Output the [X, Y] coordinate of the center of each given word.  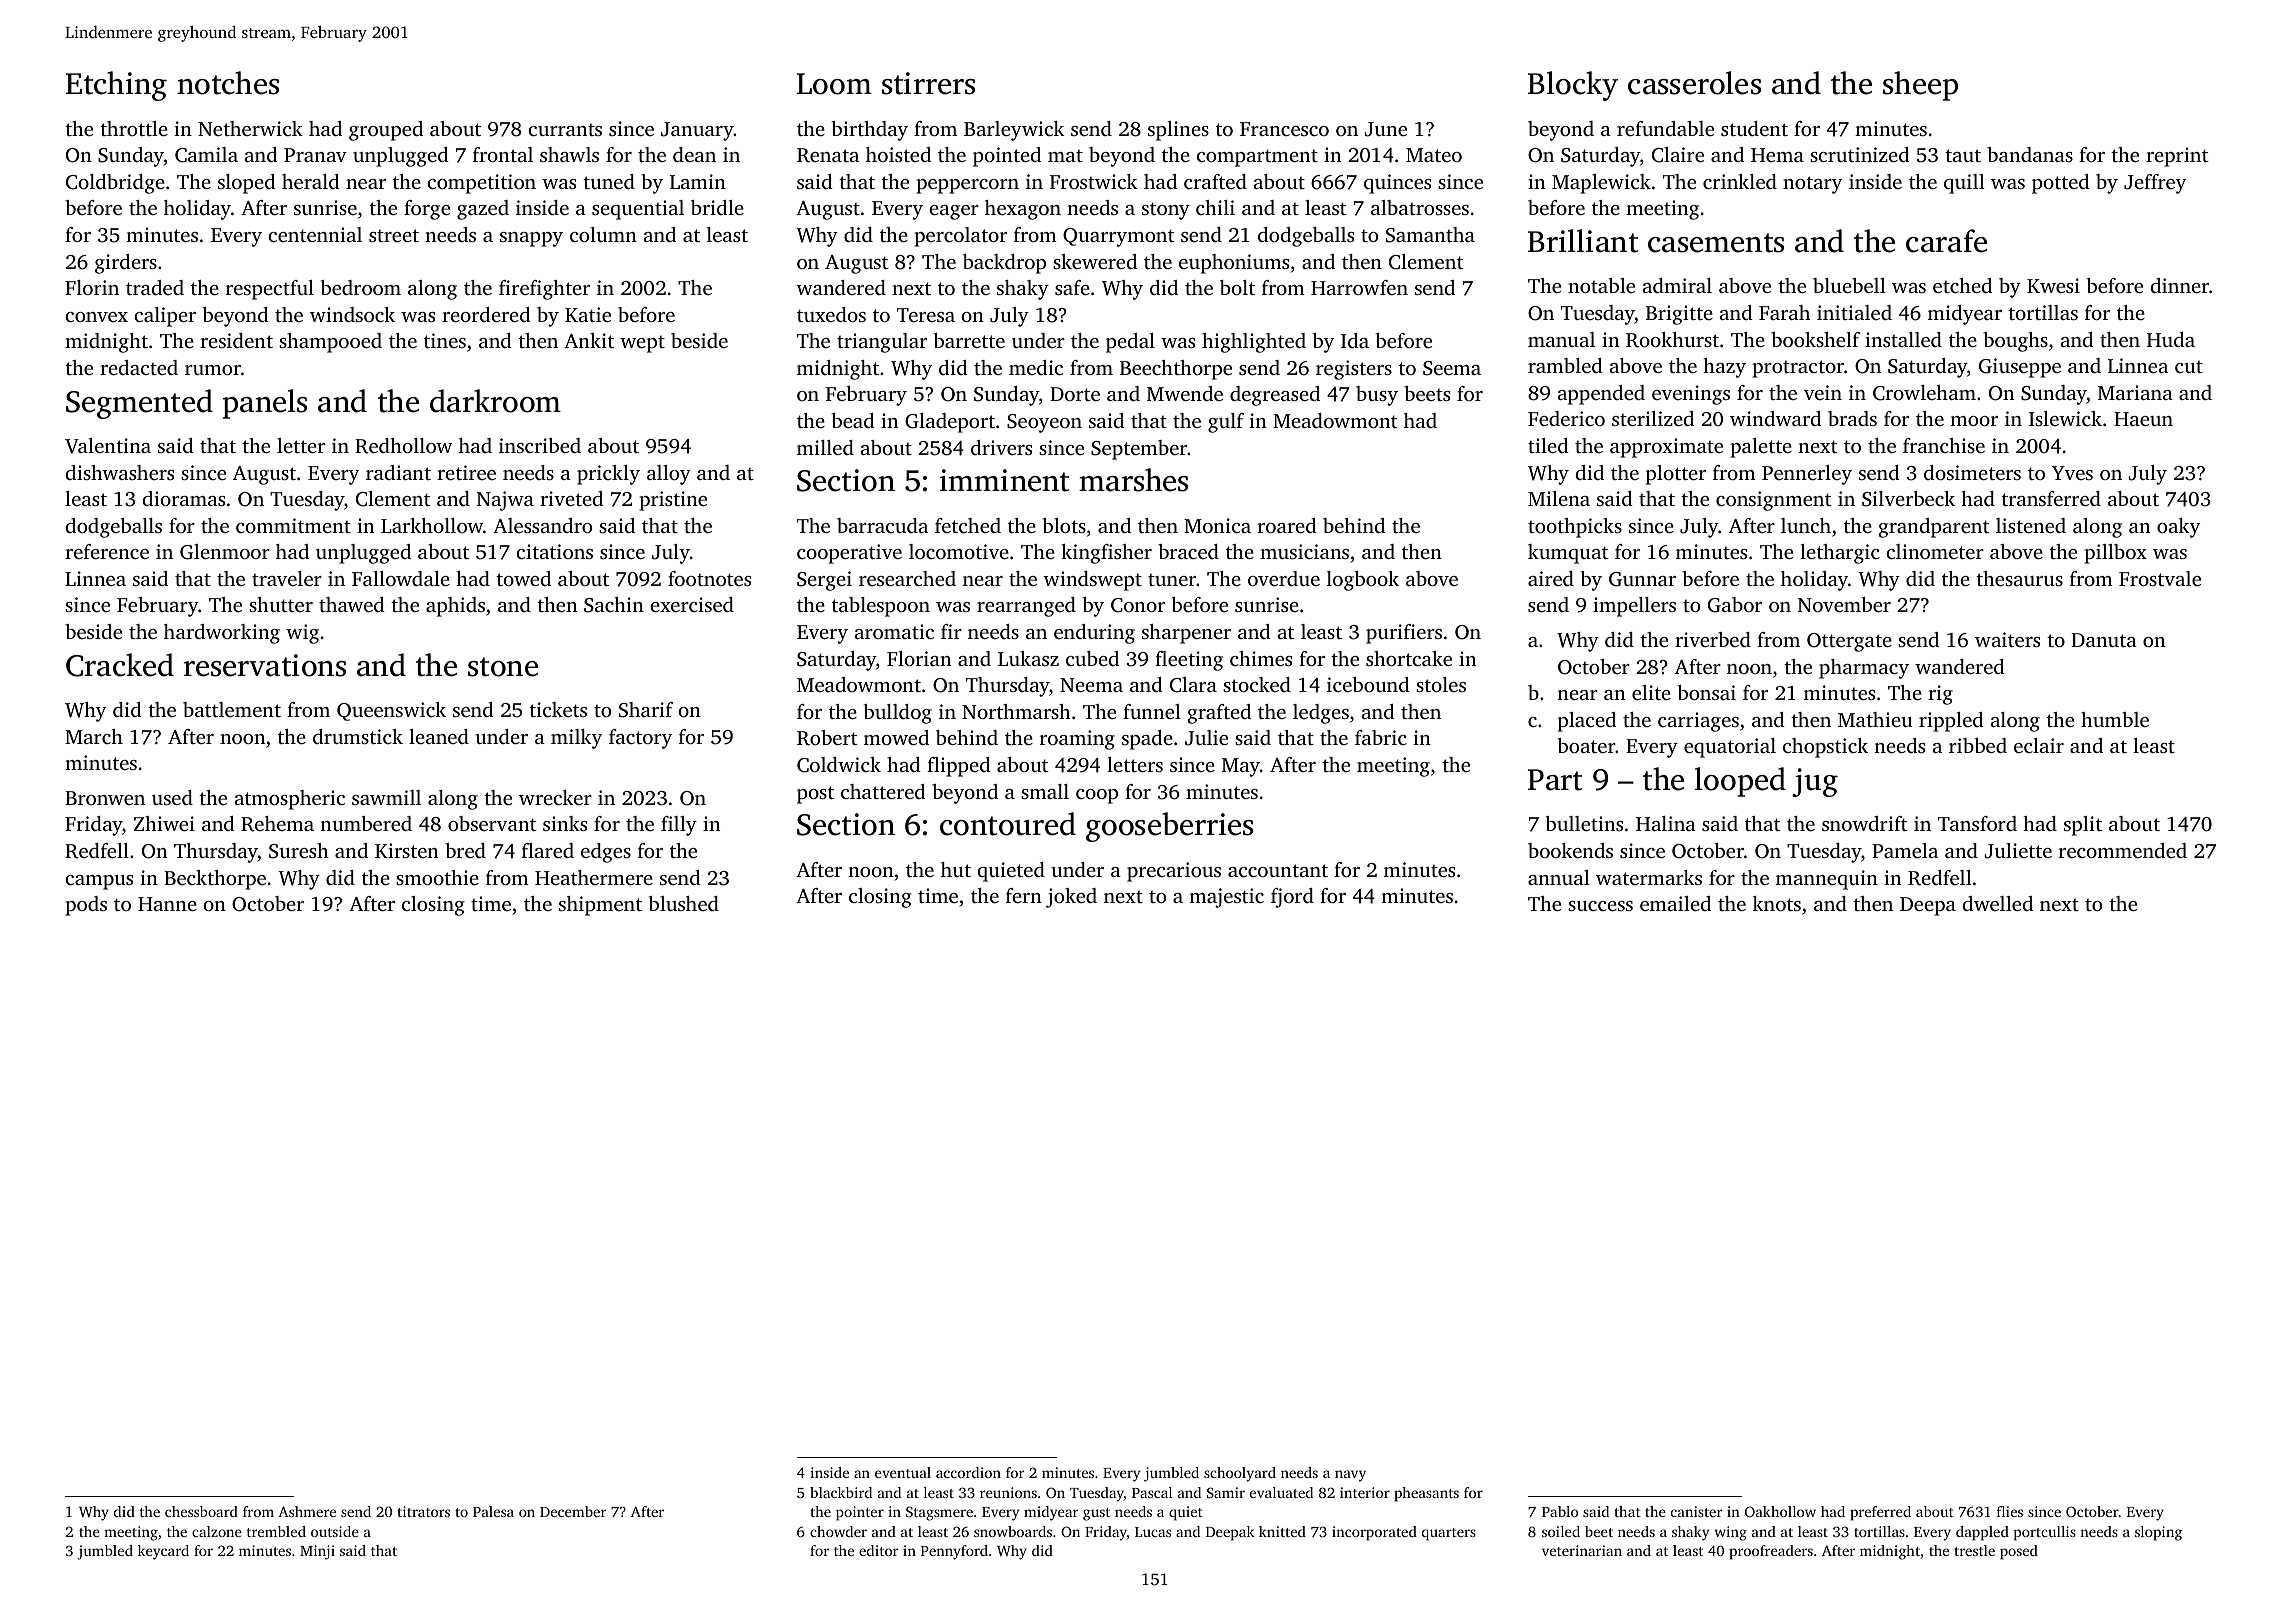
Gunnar [1642, 579]
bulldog [898, 714]
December [573, 1511]
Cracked [120, 665]
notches [228, 83]
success [1600, 906]
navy [1350, 1476]
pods [86, 906]
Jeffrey [2155, 184]
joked [1071, 898]
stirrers [928, 83]
